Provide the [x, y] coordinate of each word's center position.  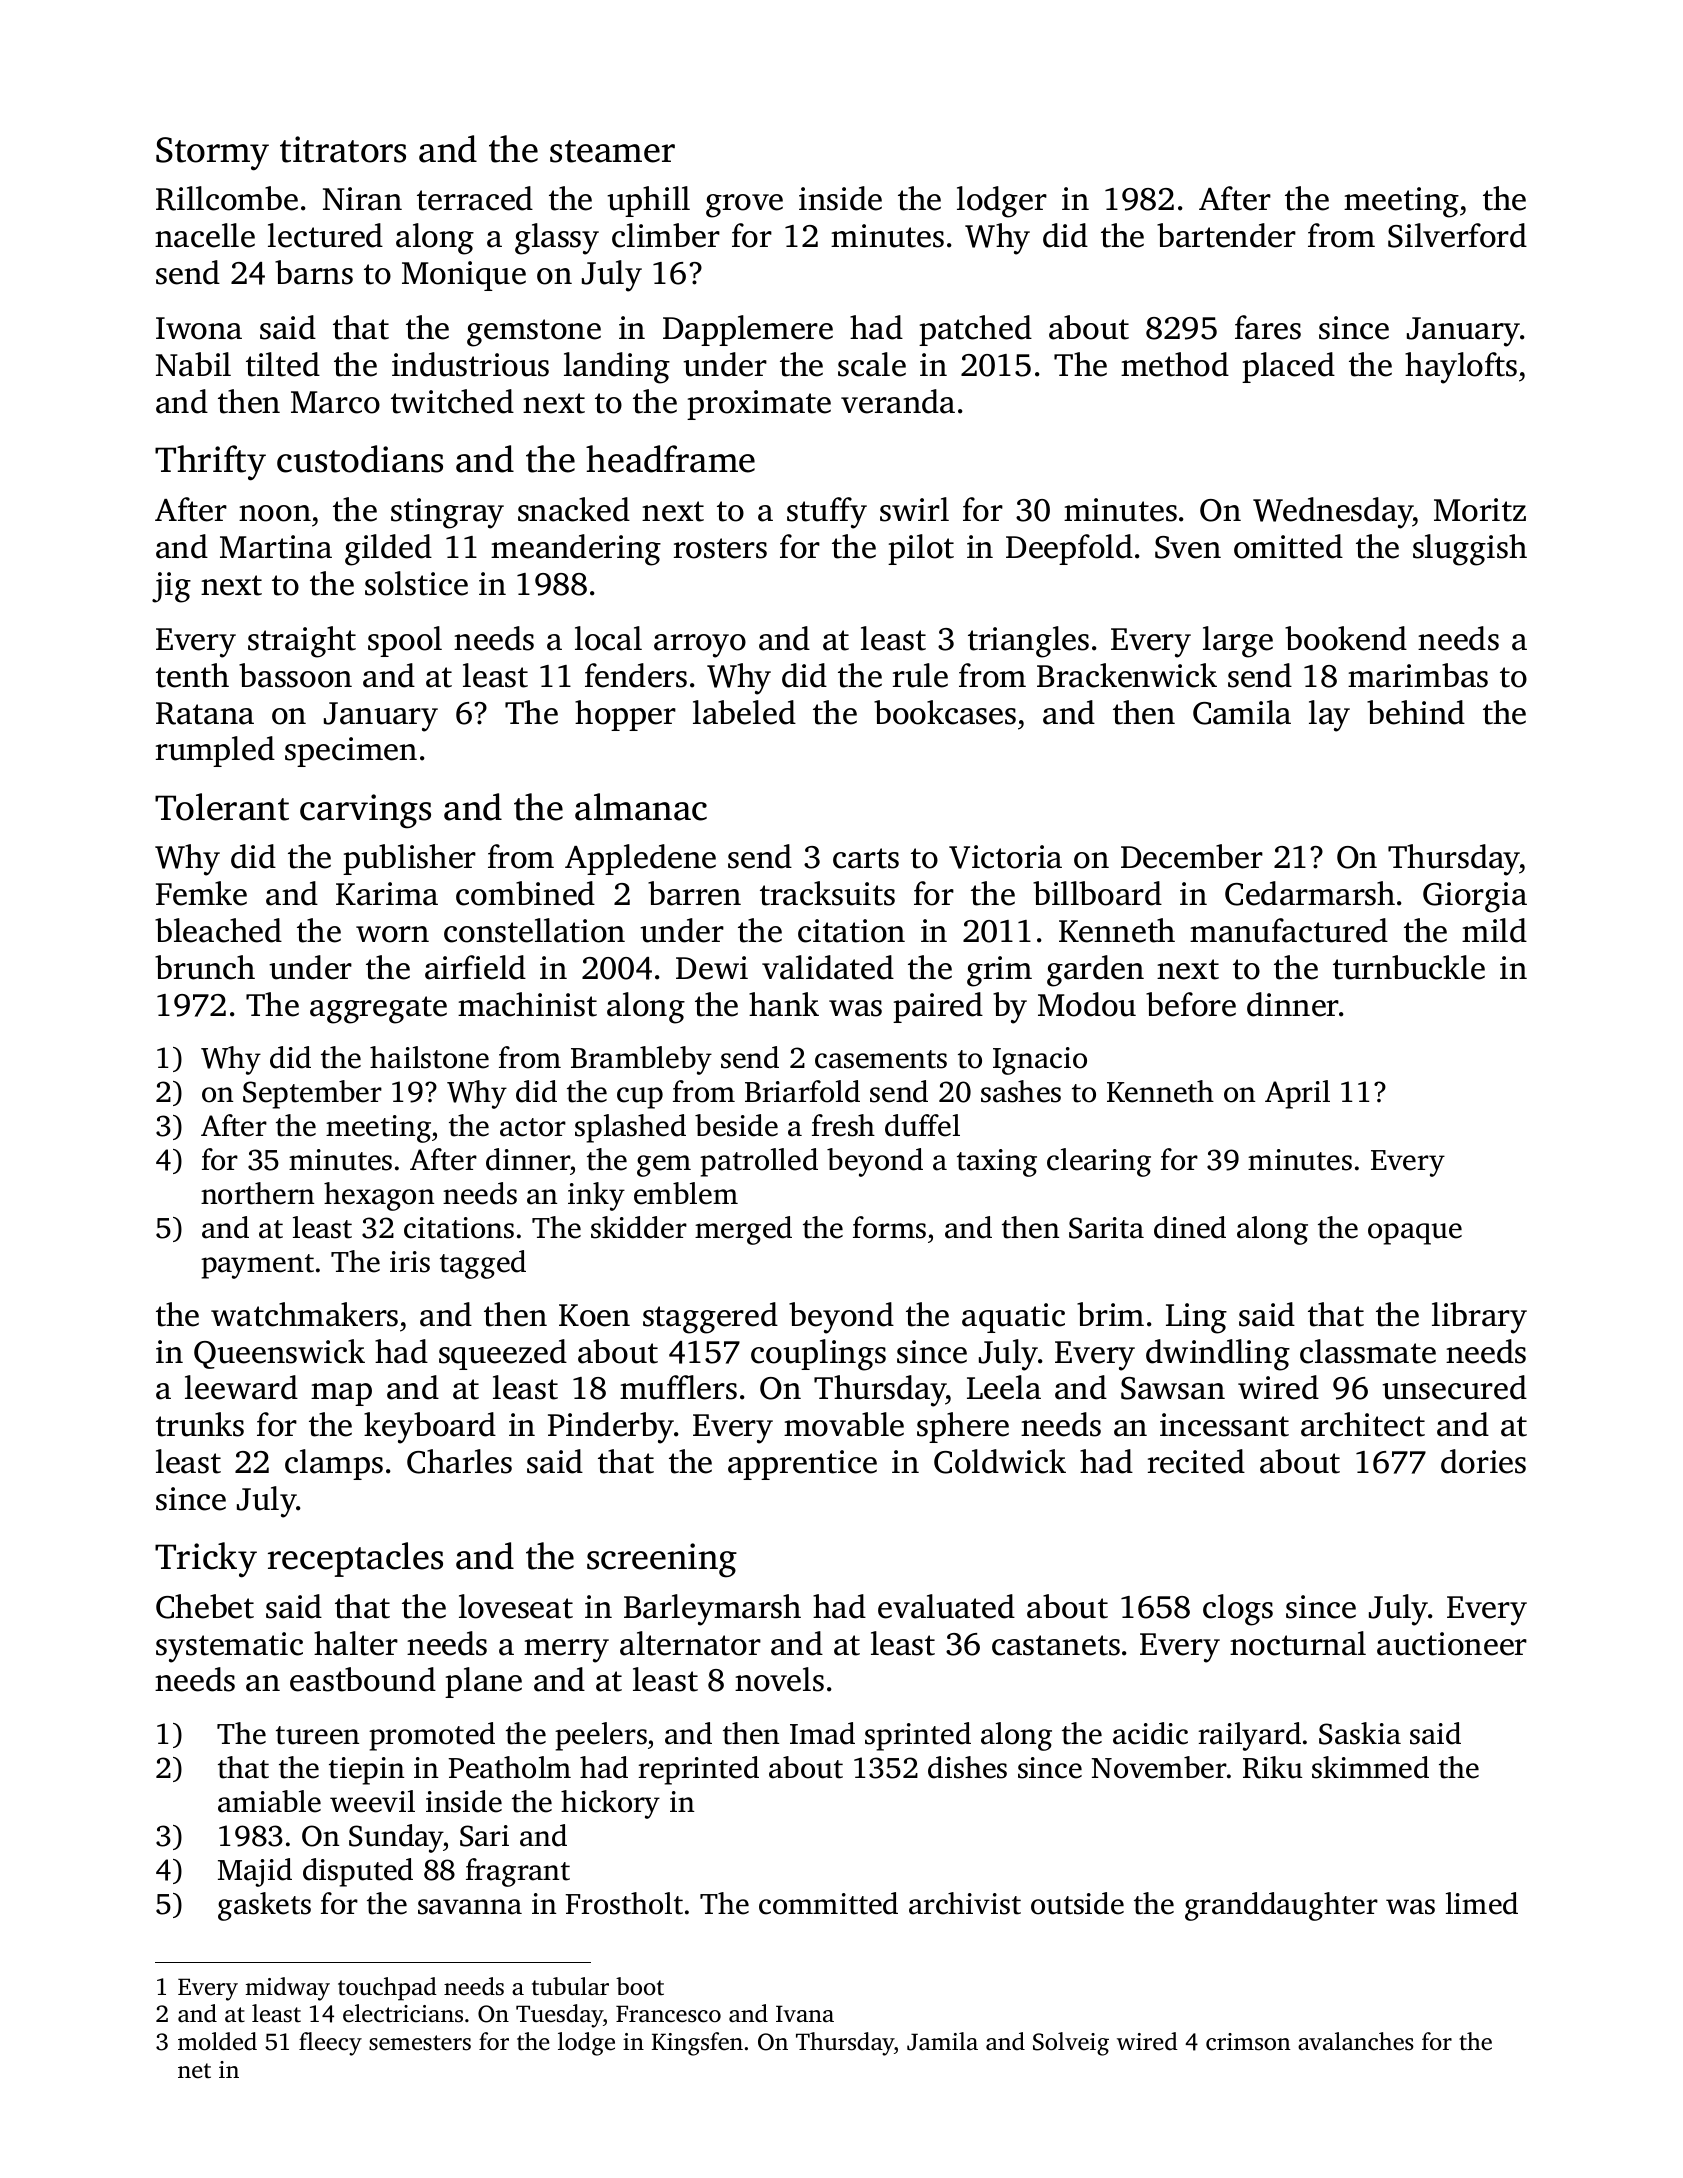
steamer [612, 151]
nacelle [205, 235]
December [1192, 856]
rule [920, 675]
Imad [822, 1733]
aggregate [378, 1010]
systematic [229, 1647]
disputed [358, 1872]
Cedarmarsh [1310, 893]
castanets [1056, 1645]
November [1159, 1767]
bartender [1226, 235]
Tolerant [222, 807]
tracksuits [827, 893]
